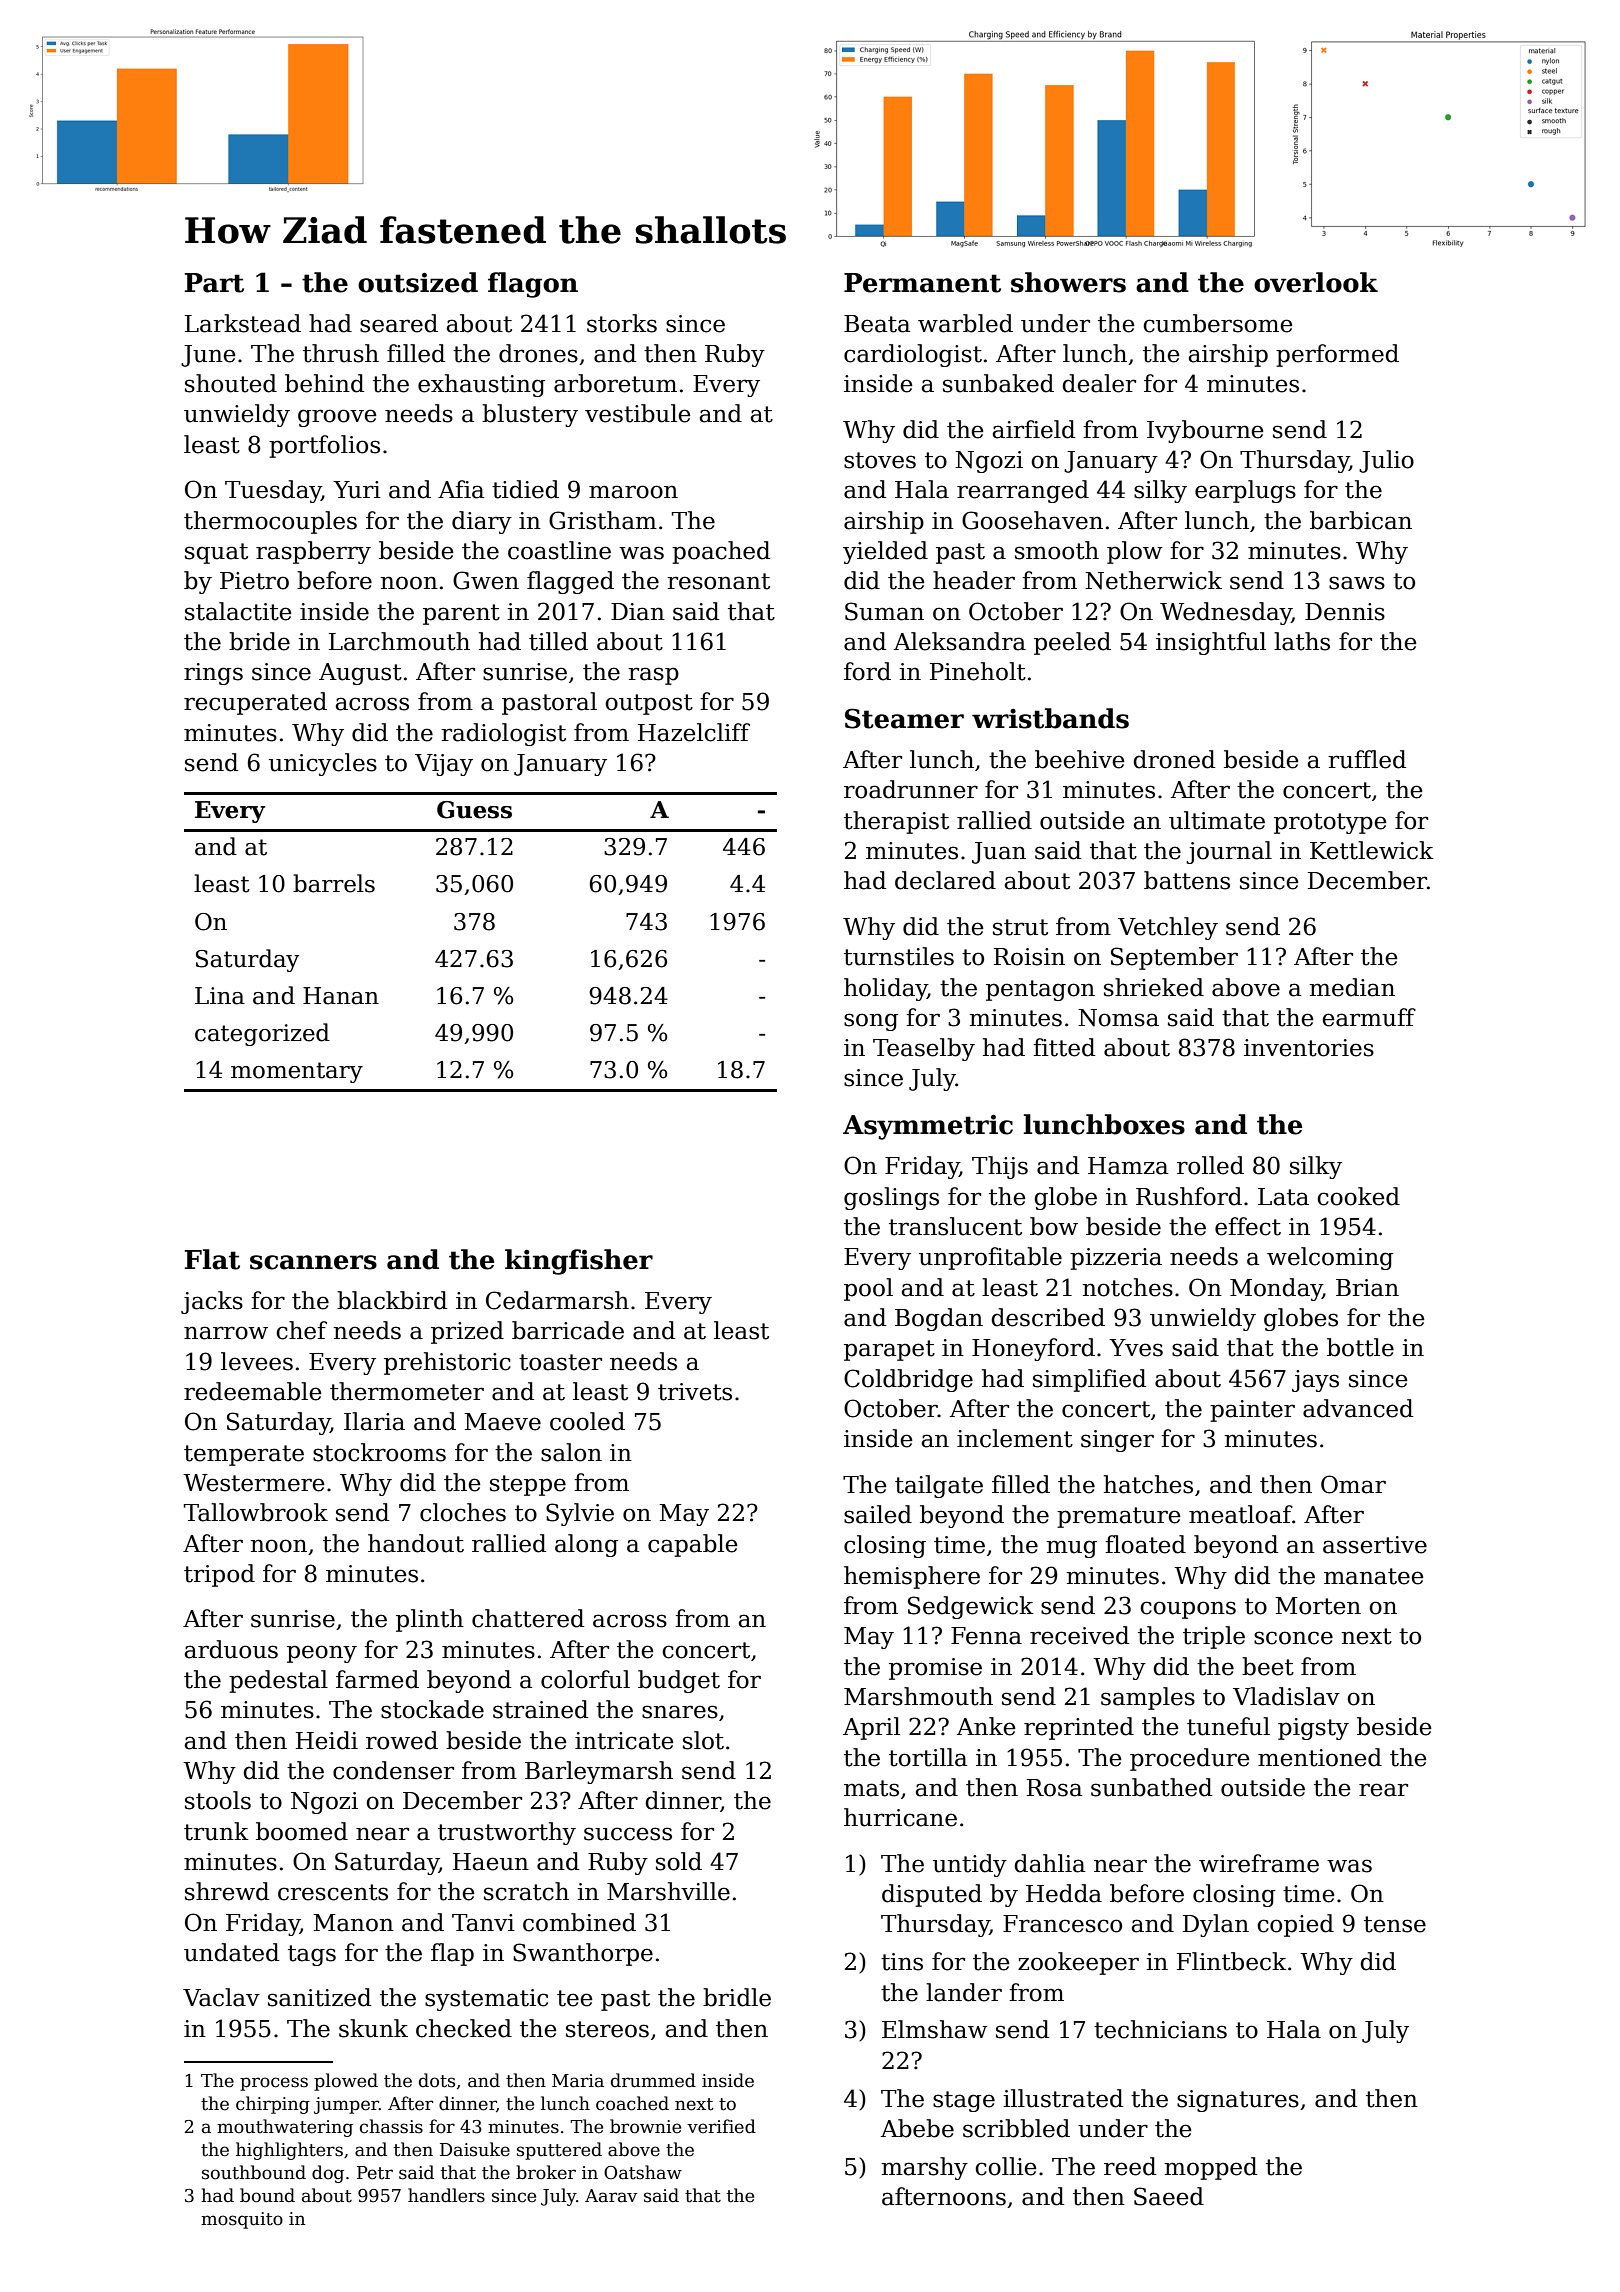 The height and width of the page is (2292, 1620). What do you see at coordinates (446, 2195) in the page?
I see `handlers` at bounding box center [446, 2195].
